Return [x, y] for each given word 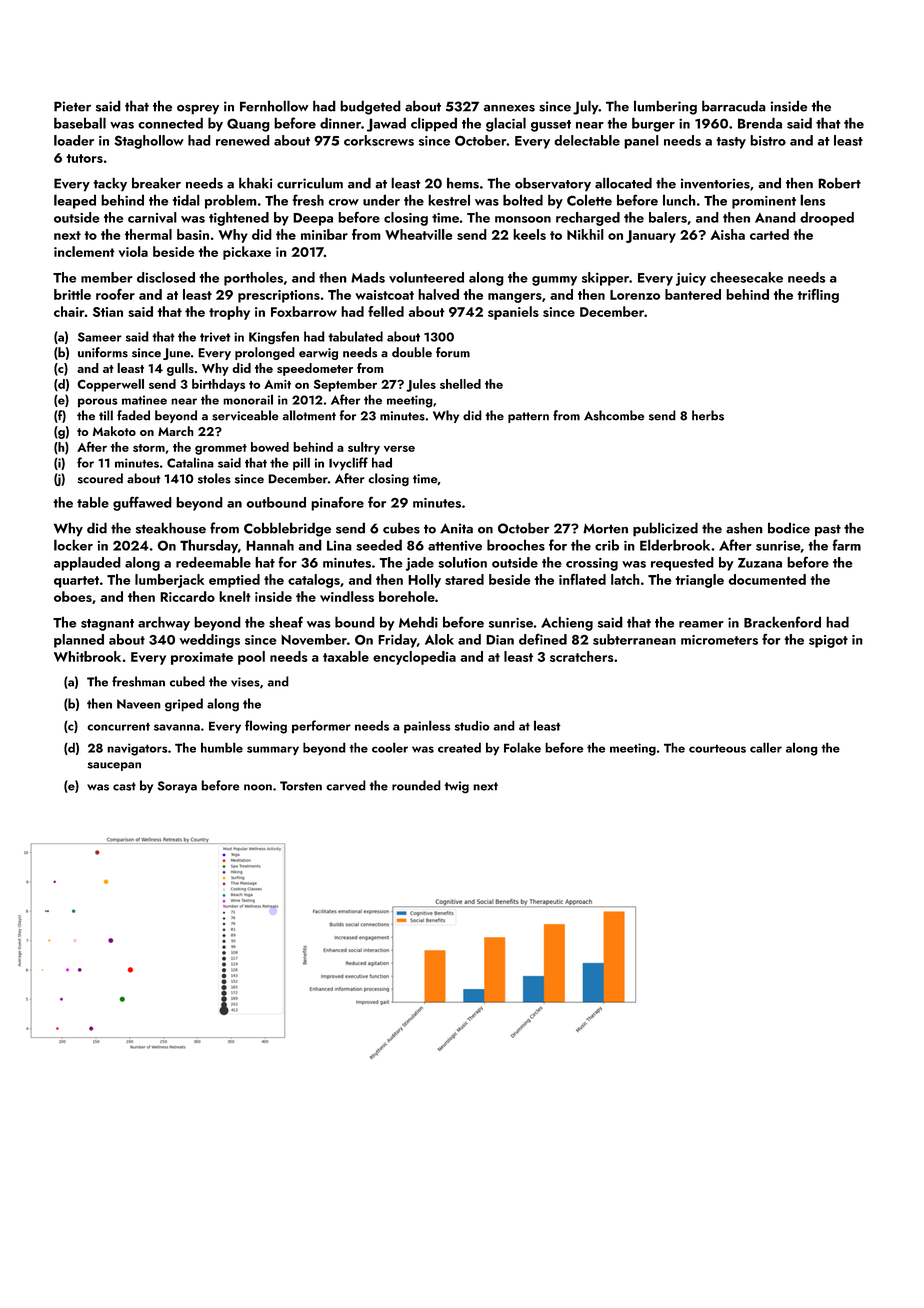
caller [766, 747]
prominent [764, 202]
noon [258, 787]
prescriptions [279, 296]
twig [456, 787]
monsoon [523, 219]
